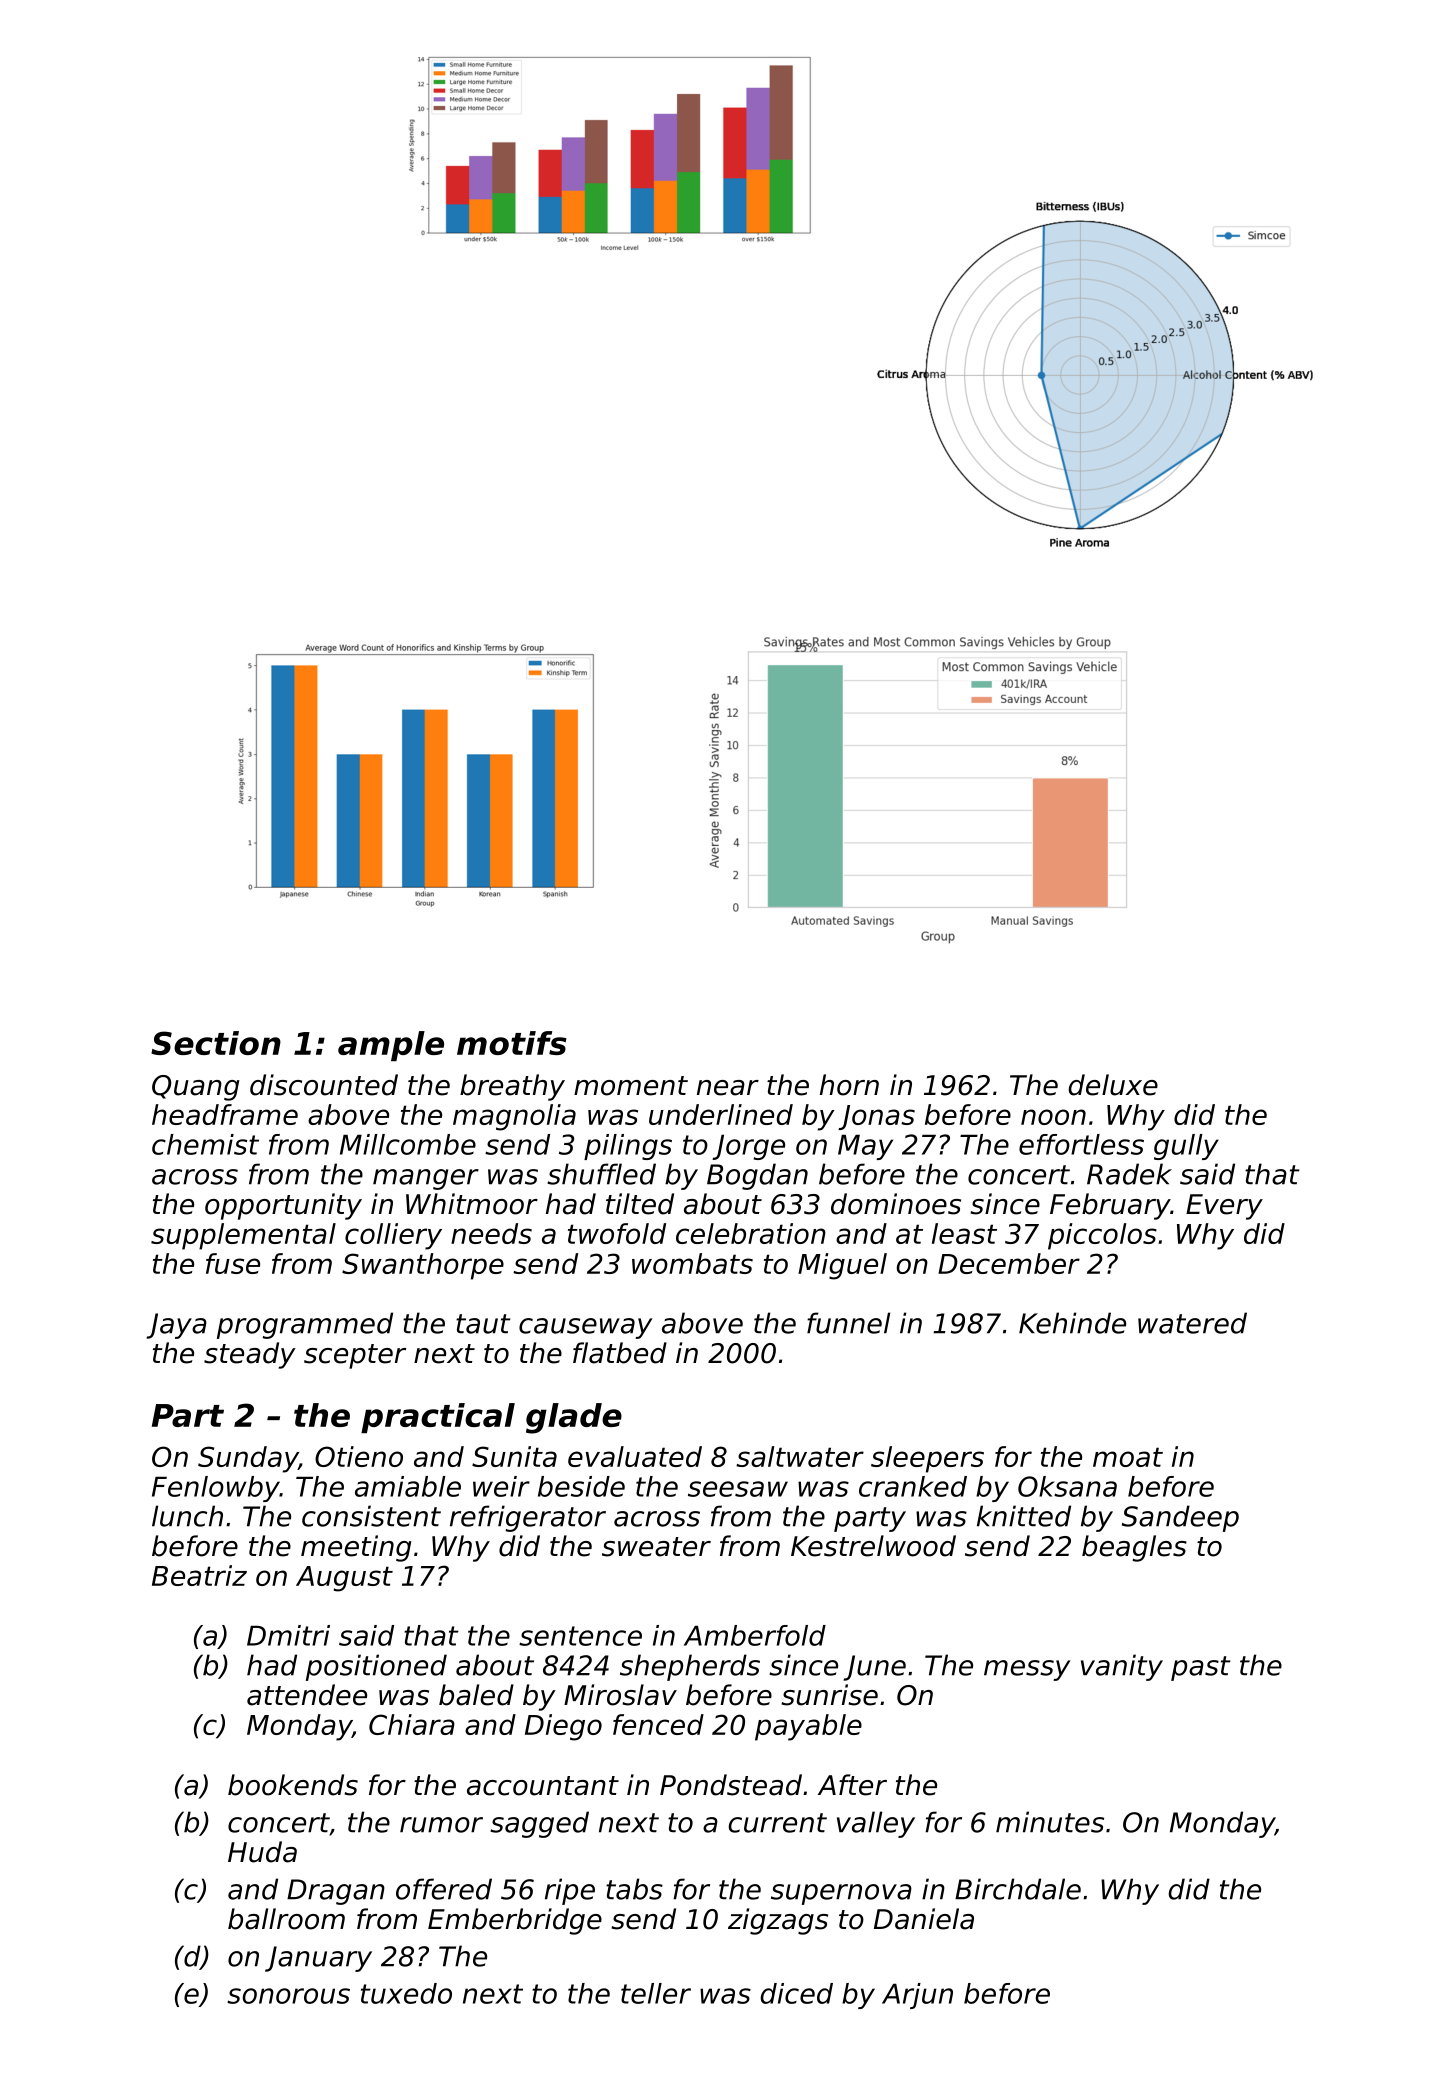 The width and height of the document is (1450, 2100). I want to click on tabs, so click(634, 1889).
